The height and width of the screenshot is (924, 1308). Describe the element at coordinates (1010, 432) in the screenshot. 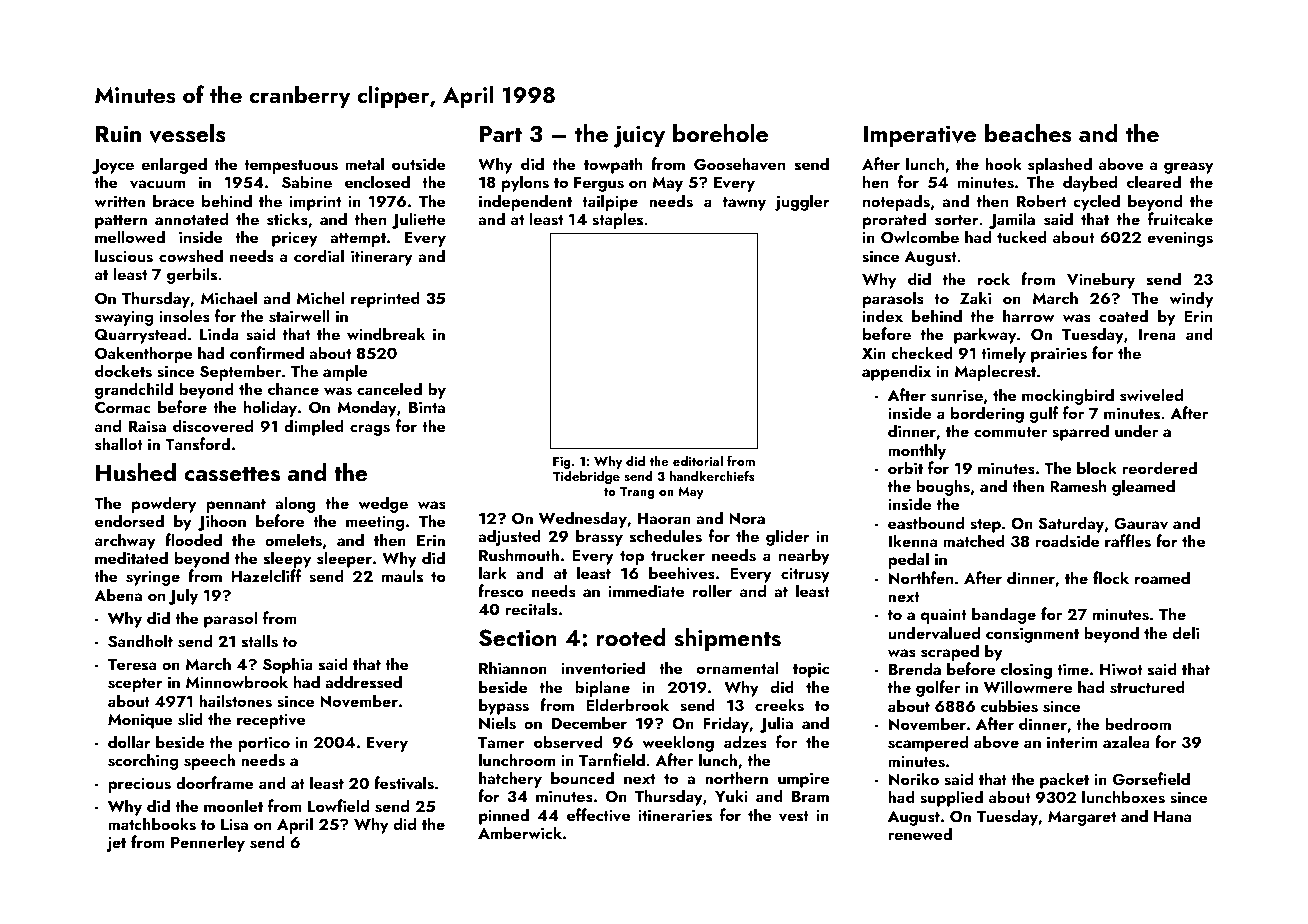

I see `commuter` at that location.
